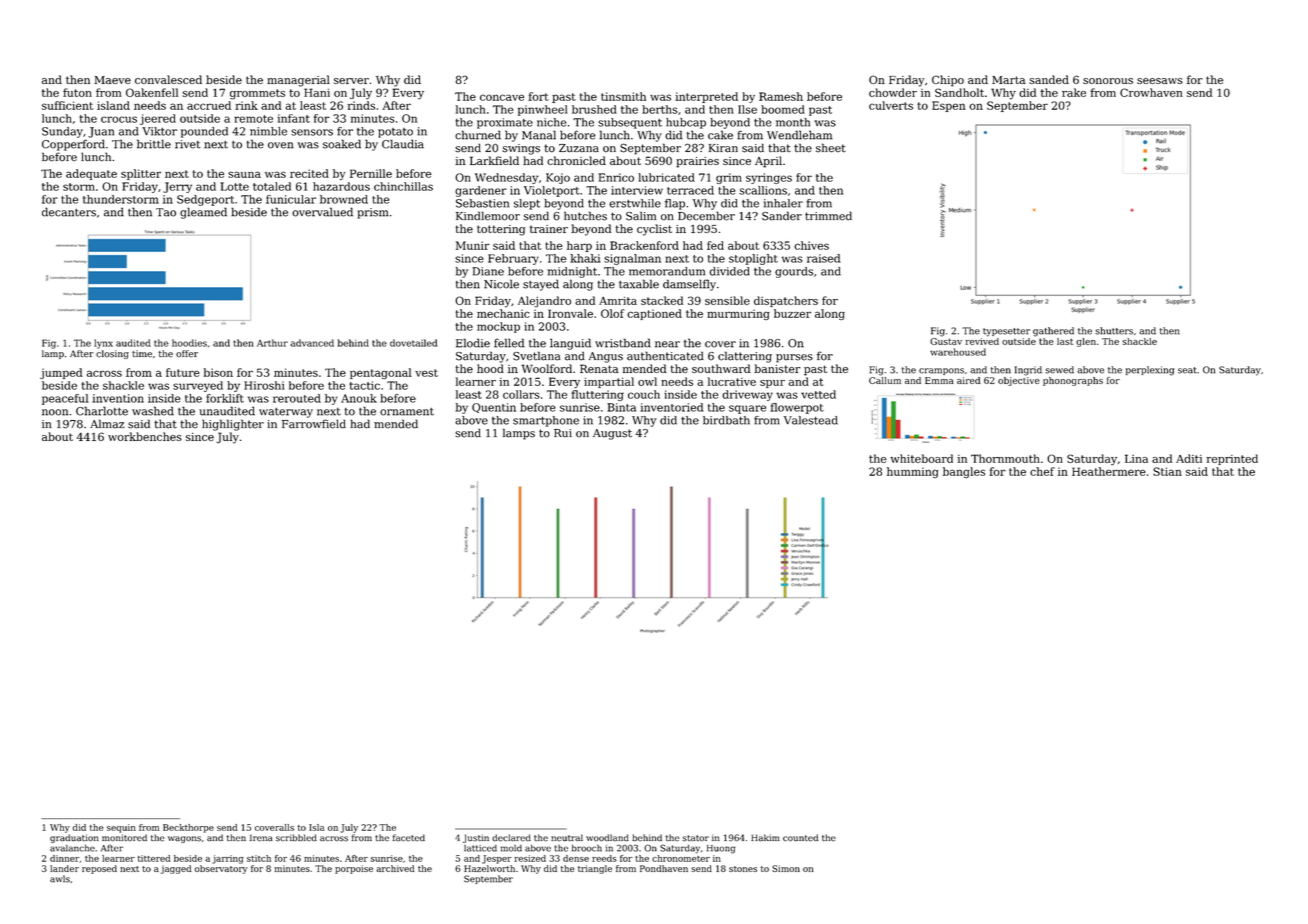 The image size is (1308, 924). Describe the element at coordinates (145, 436) in the page. I see `workbenches` at that location.
